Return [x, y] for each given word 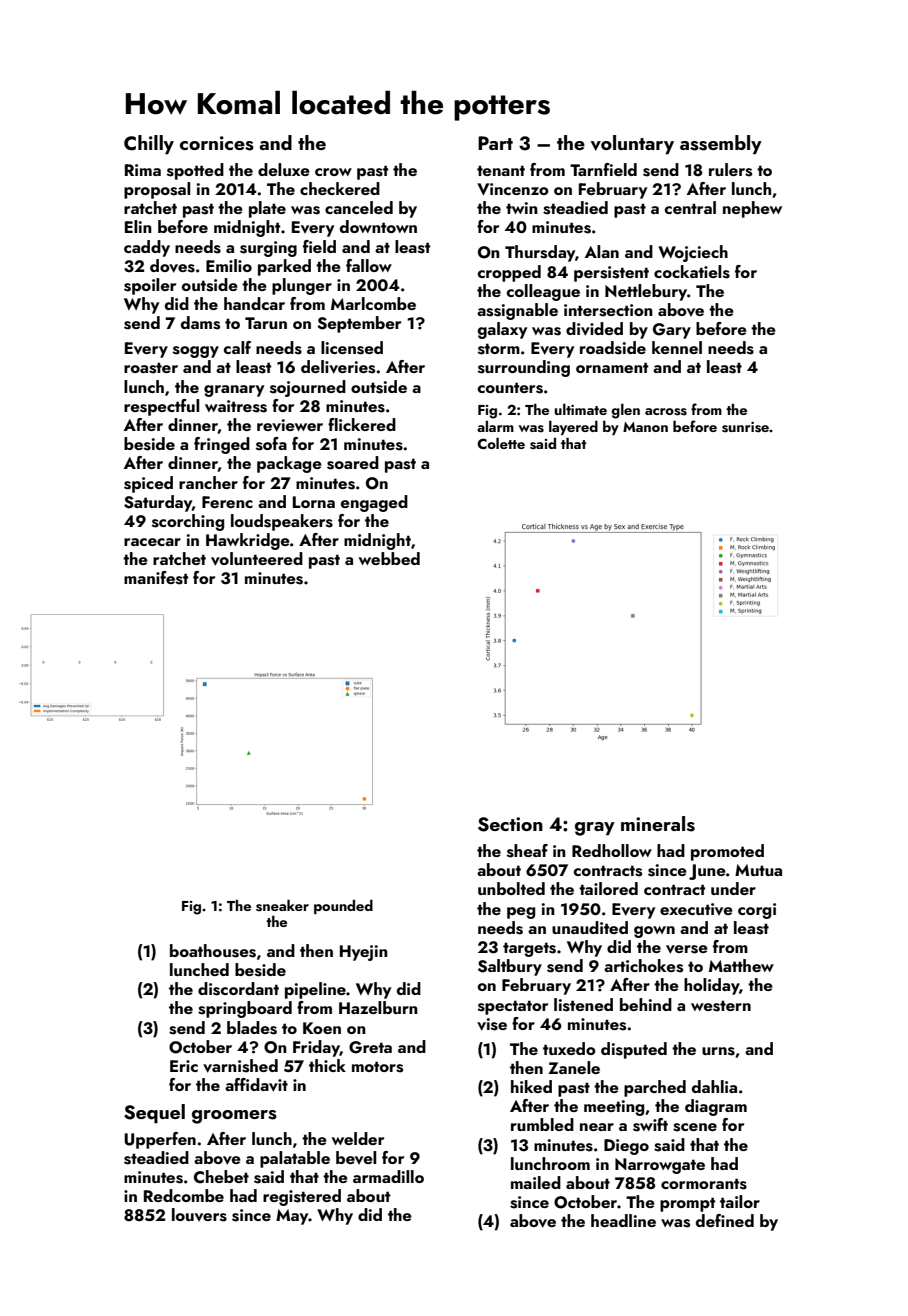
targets [529, 949]
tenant [501, 170]
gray [595, 829]
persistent [611, 274]
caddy [147, 248]
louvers [199, 1215]
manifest [156, 578]
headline [623, 1220]
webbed [389, 558]
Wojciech [693, 253]
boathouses [213, 951]
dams [200, 323]
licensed [352, 348]
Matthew [741, 965]
